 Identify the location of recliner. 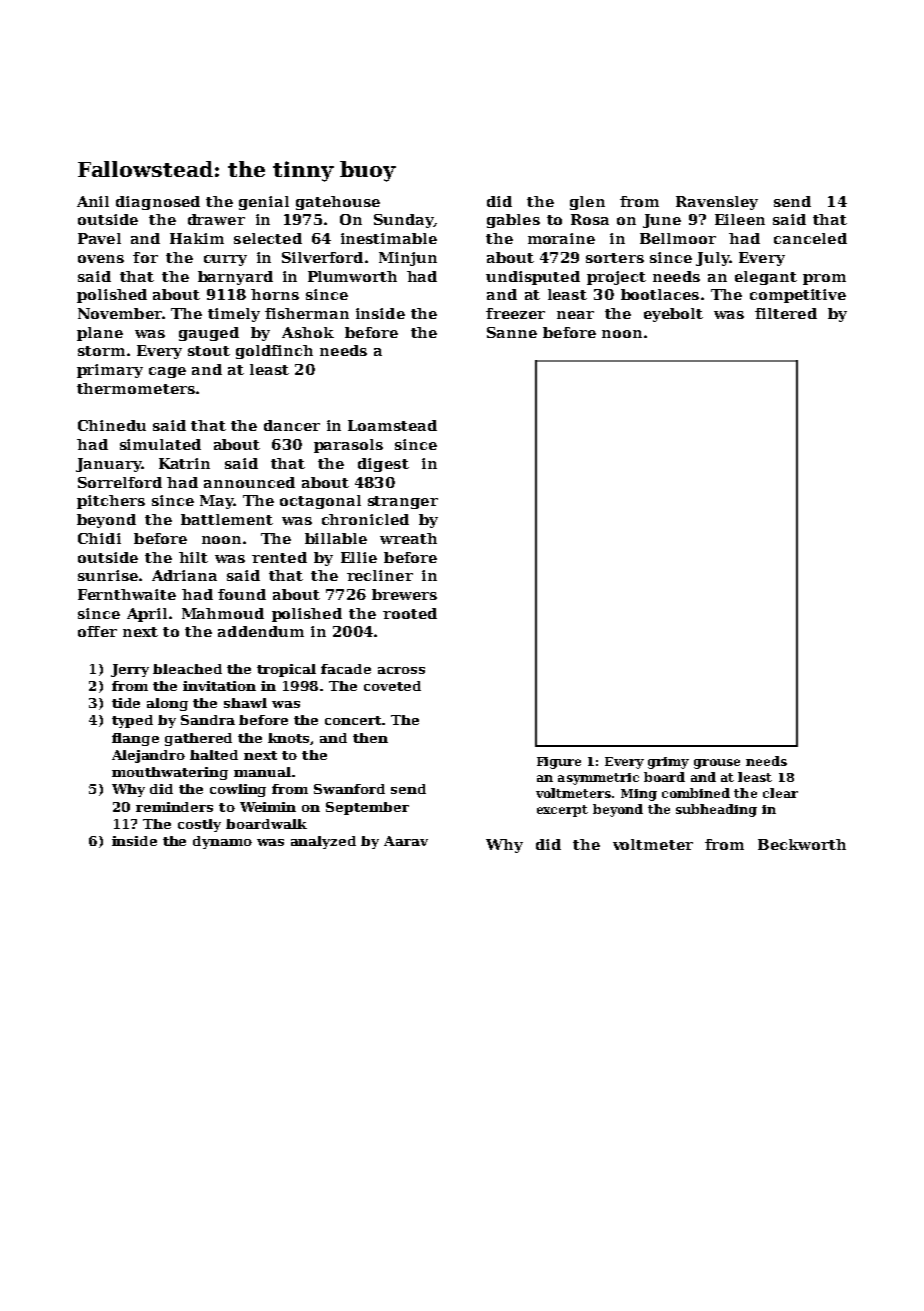
(380, 575).
